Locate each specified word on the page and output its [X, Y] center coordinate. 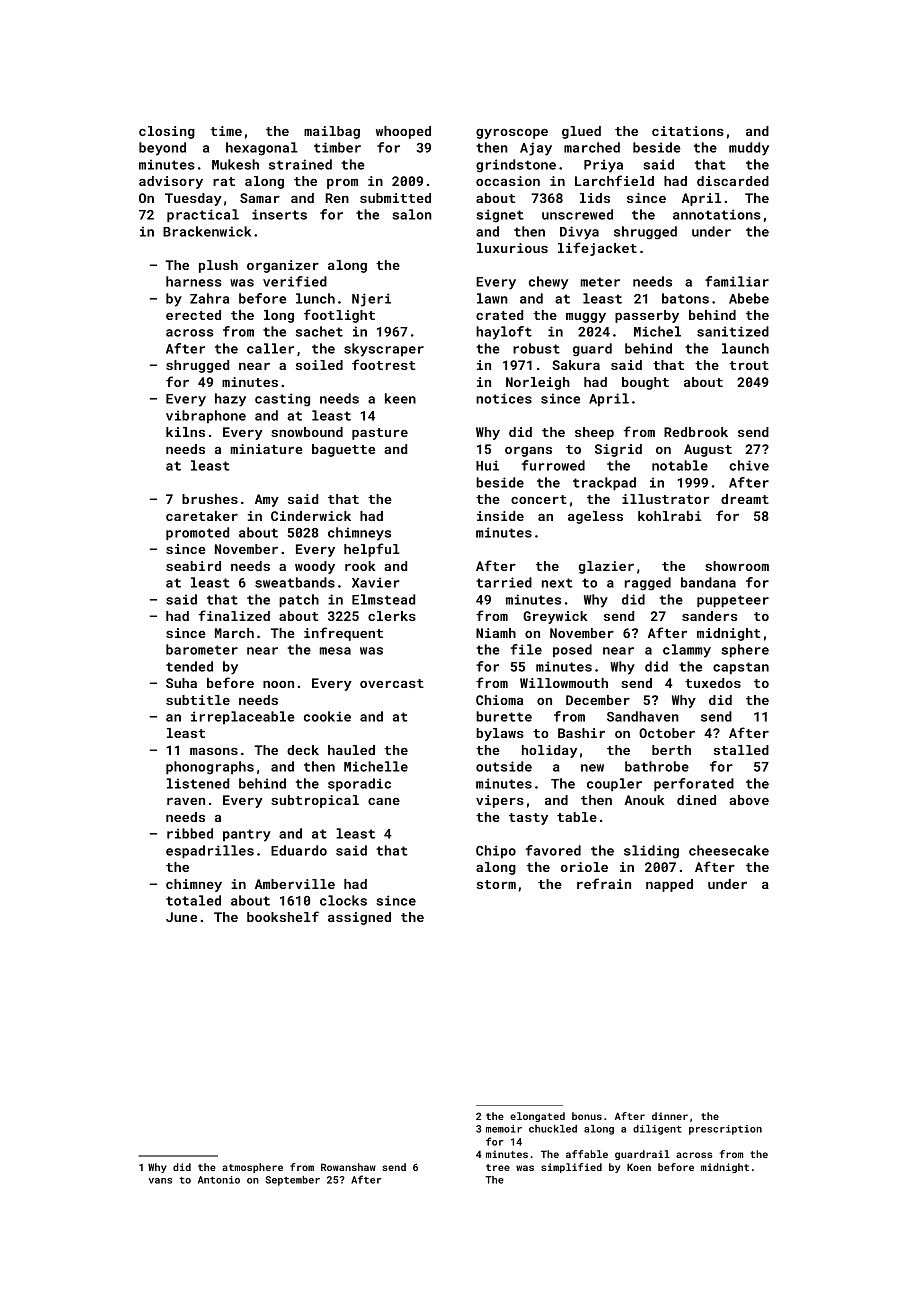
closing [167, 132]
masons [214, 751]
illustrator [666, 499]
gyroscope [512, 134]
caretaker [202, 516]
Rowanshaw [348, 1167]
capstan [741, 668]
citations [688, 131]
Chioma [499, 700]
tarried [504, 582]
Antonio [219, 1180]
